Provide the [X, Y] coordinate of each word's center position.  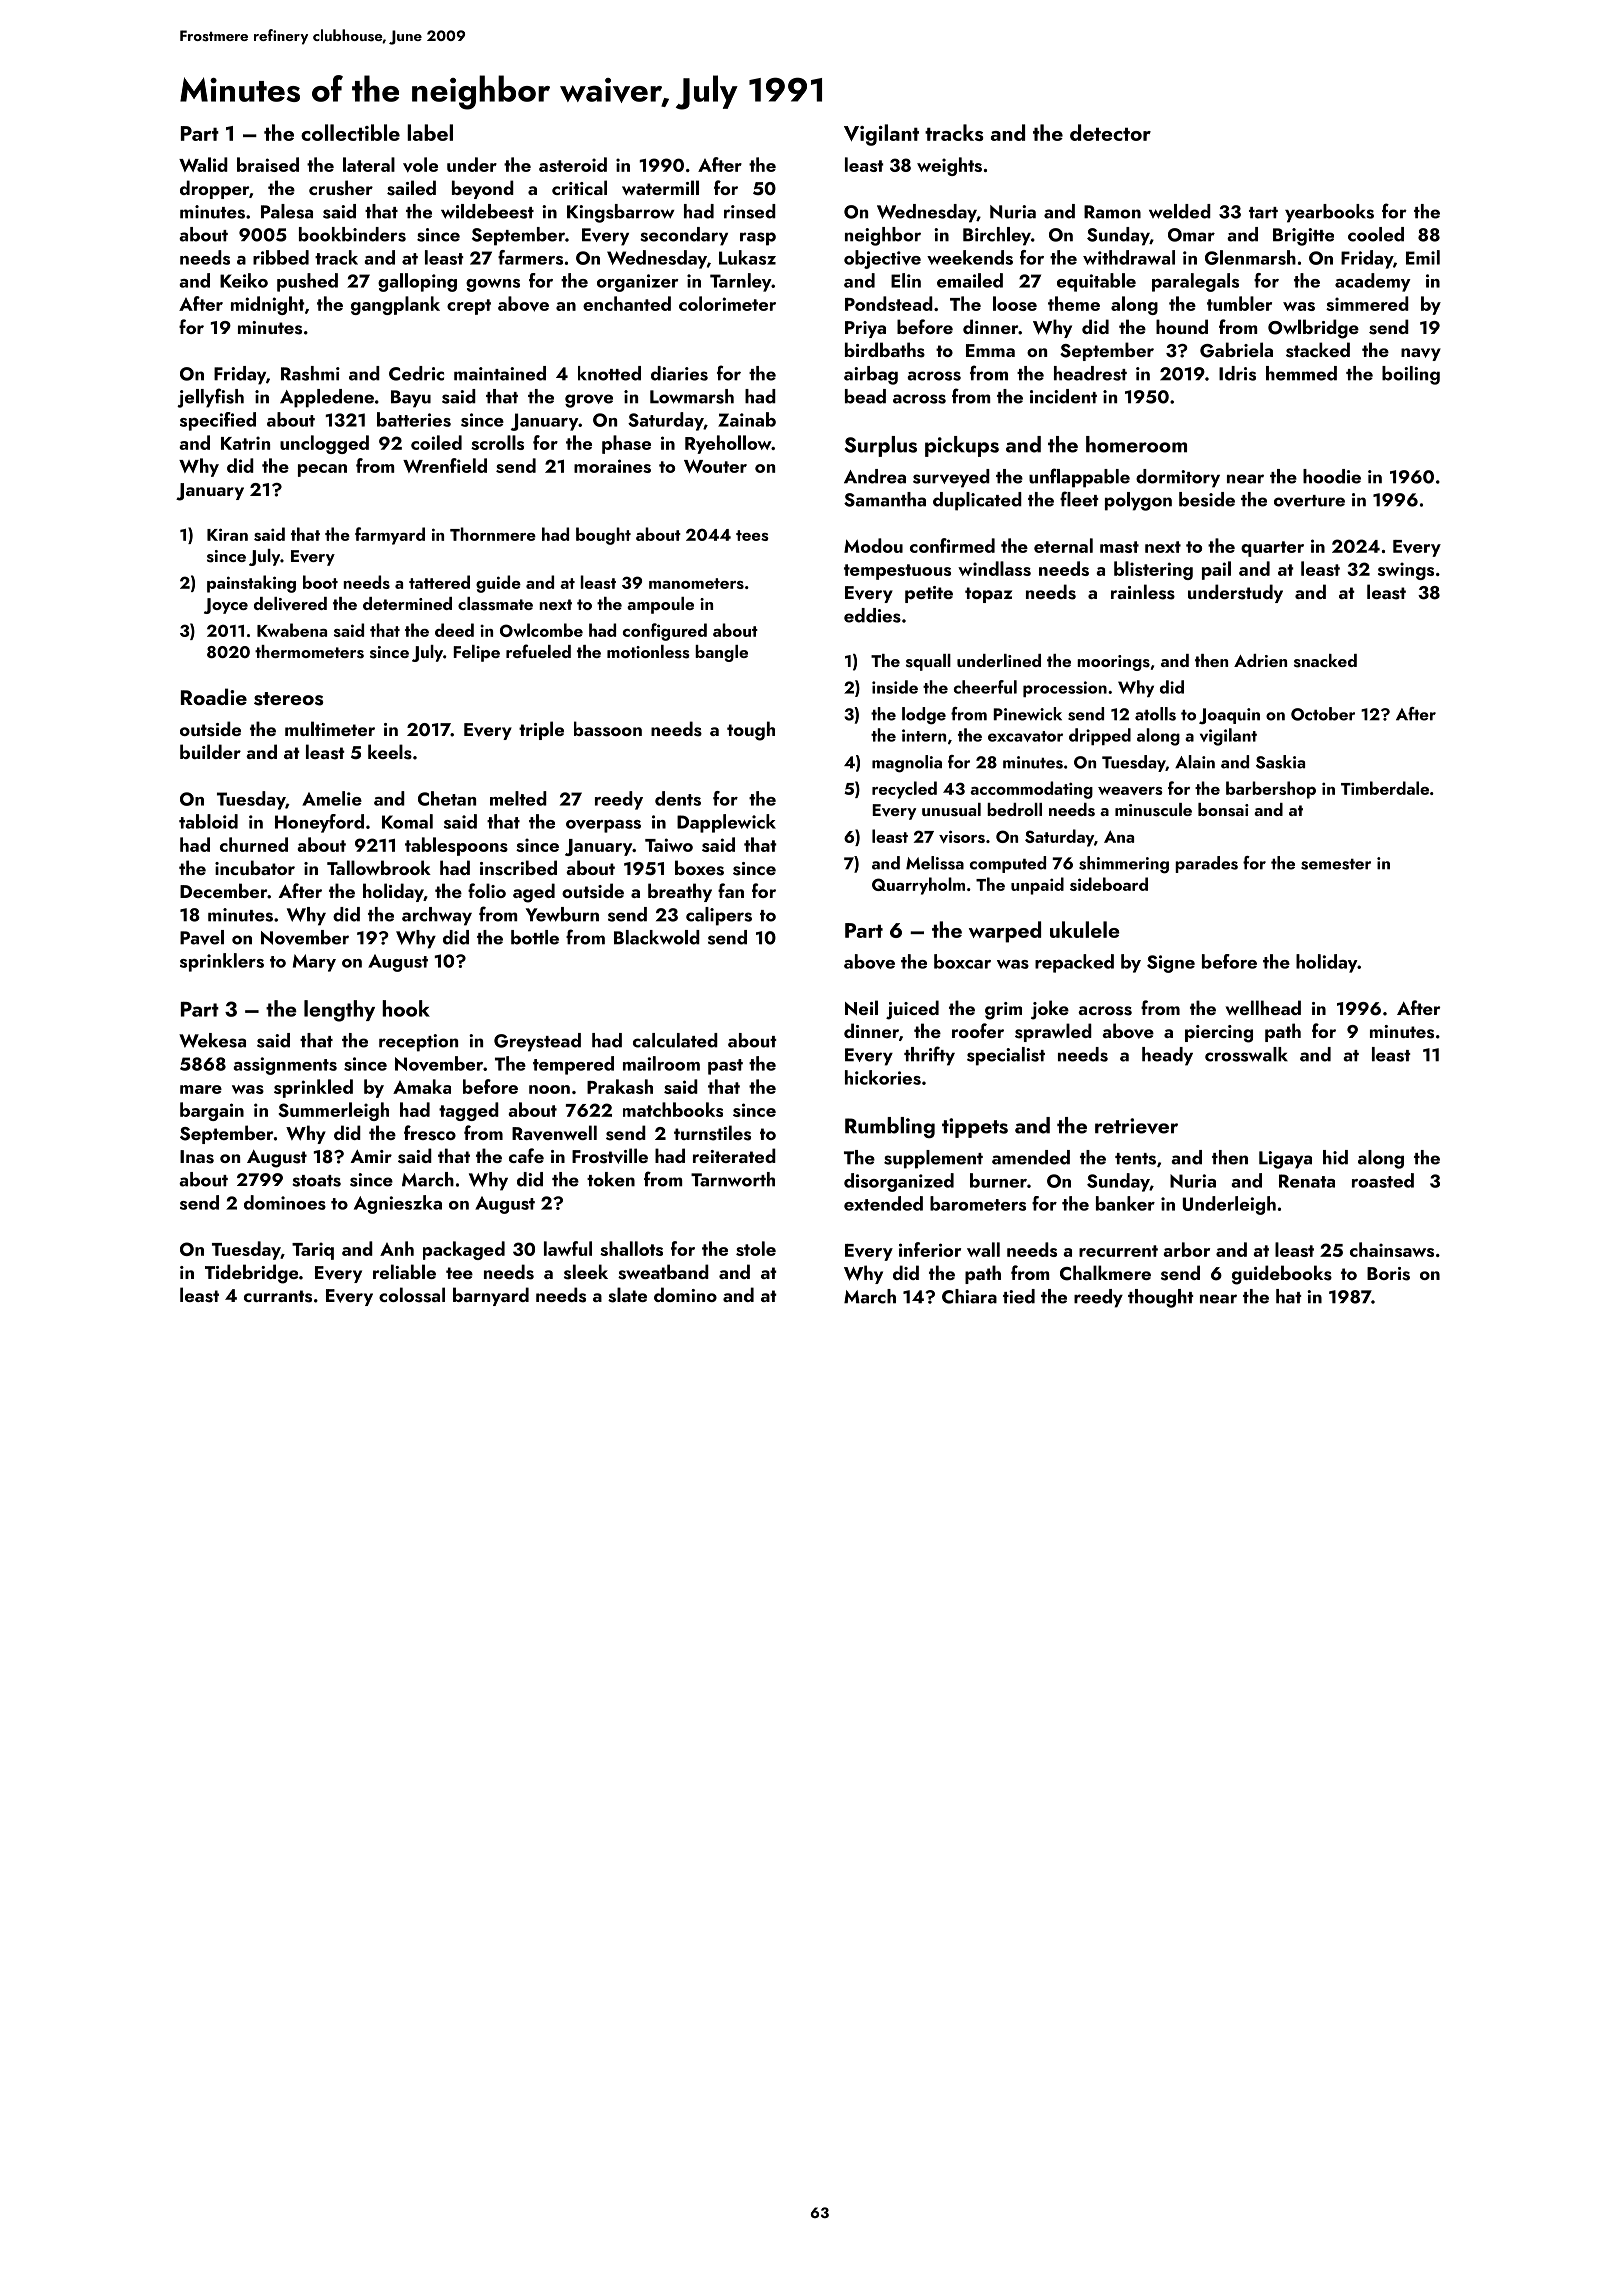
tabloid [208, 821]
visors [962, 836]
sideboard [1109, 884]
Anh [397, 1248]
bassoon [608, 729]
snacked [1325, 661]
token [611, 1179]
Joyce [226, 606]
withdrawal [1129, 257]
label [430, 132]
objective [882, 259]
